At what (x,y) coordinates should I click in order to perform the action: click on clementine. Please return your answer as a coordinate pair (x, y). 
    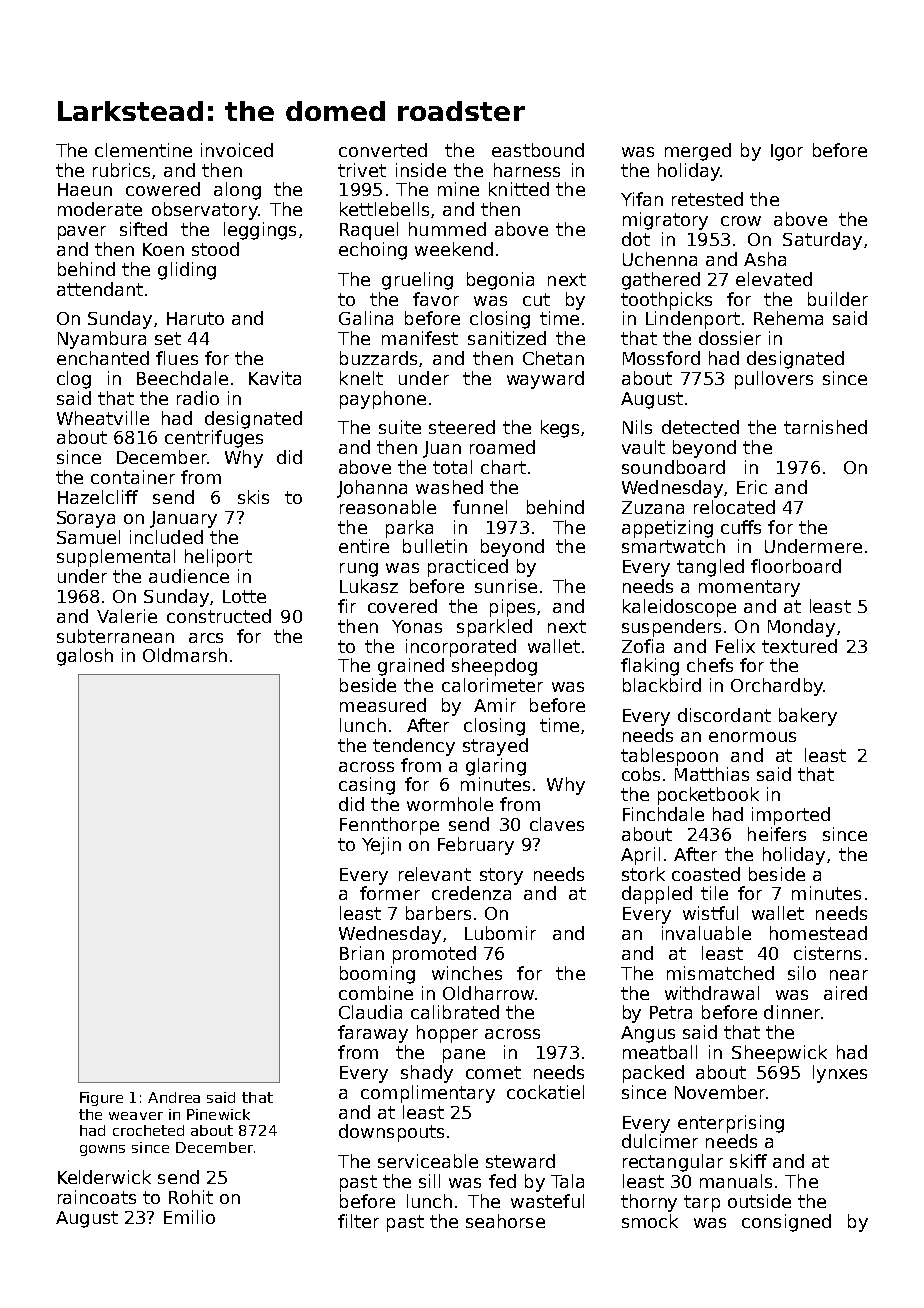
    Looking at the image, I should click on (143, 150).
